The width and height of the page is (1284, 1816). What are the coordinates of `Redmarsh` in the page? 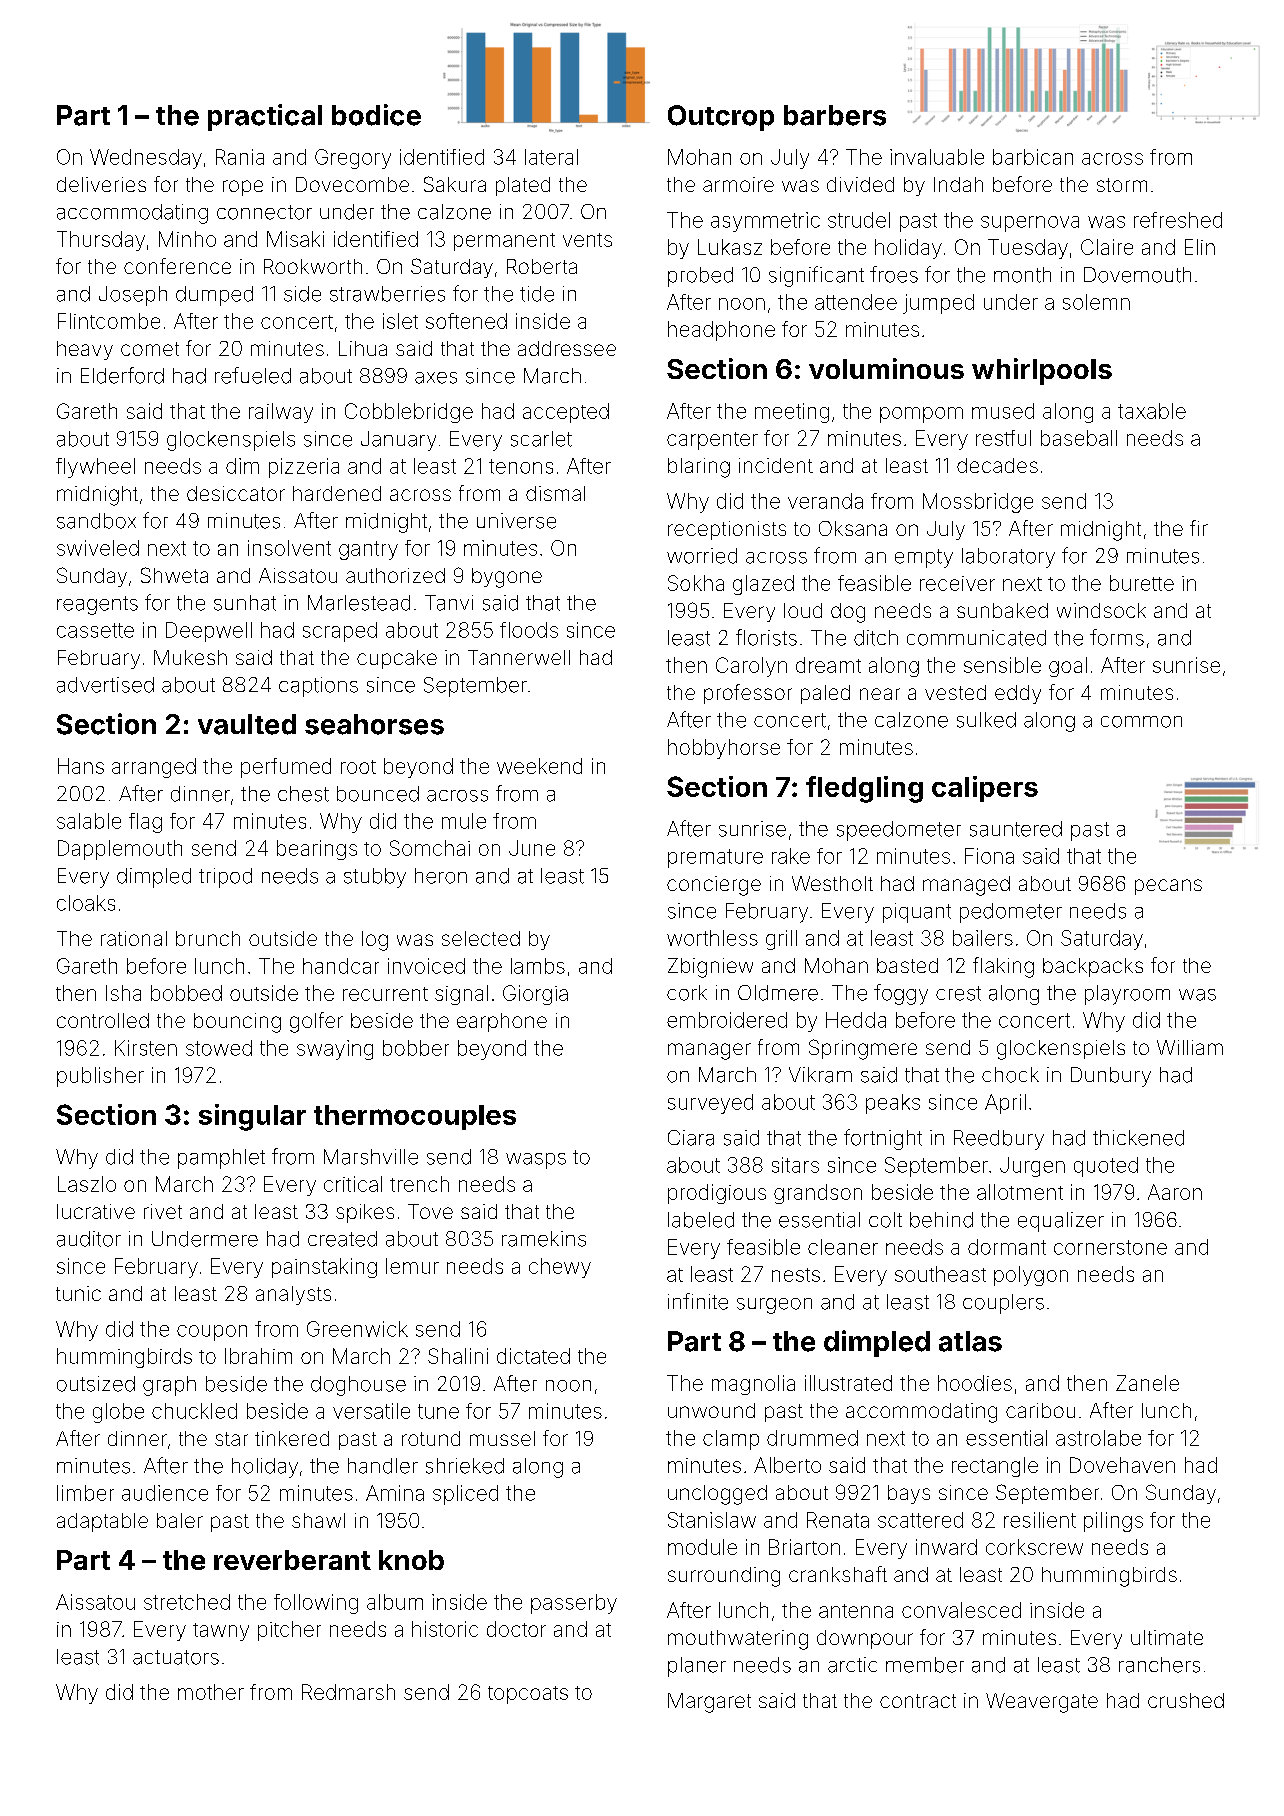 It's located at (348, 1692).
